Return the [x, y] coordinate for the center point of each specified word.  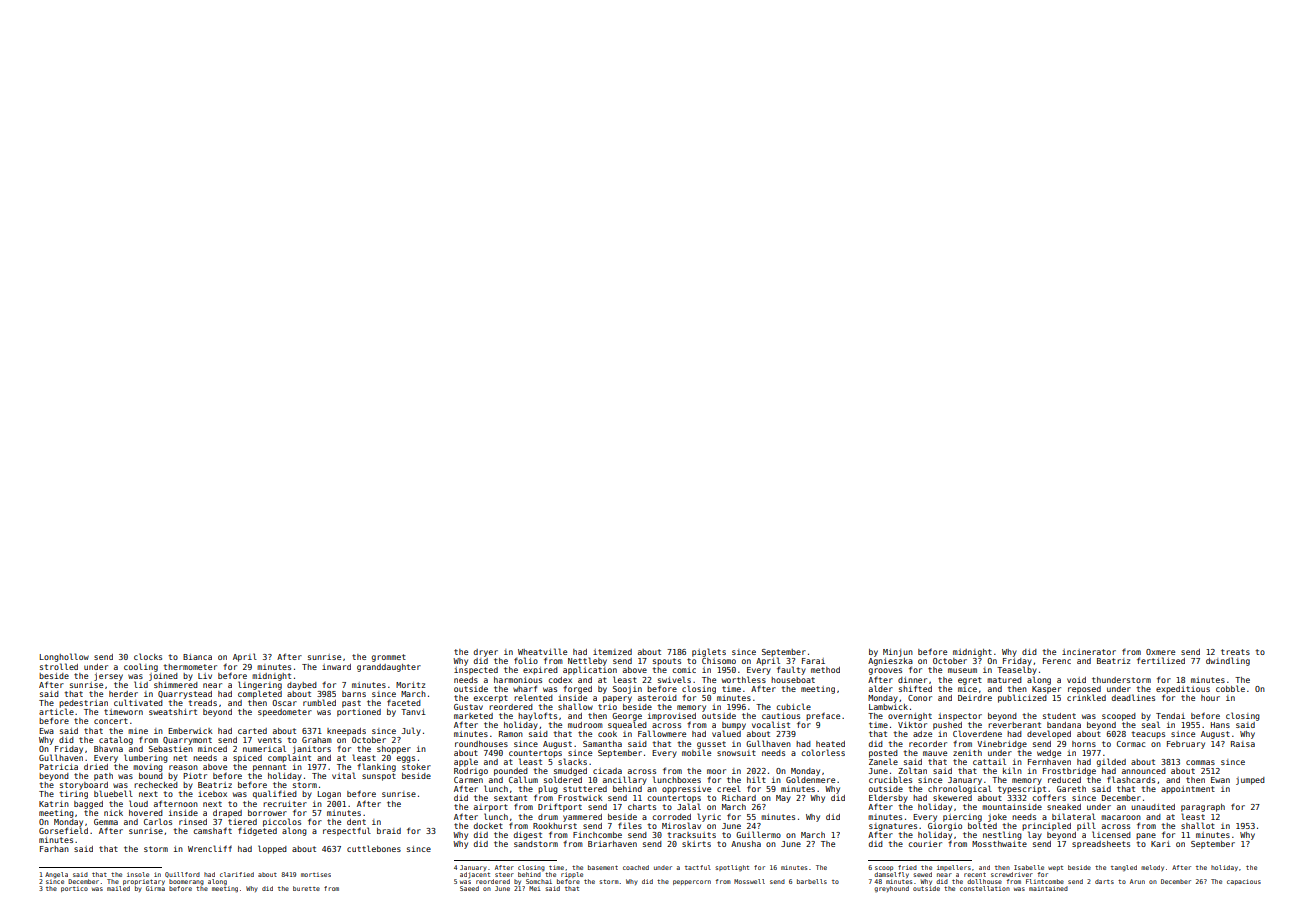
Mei [534, 888]
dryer [486, 653]
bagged [88, 805]
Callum [523, 779]
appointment [1188, 790]
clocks [148, 656]
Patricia [58, 767]
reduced [1064, 780]
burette [306, 888]
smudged [570, 772]
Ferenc [1057, 661]
